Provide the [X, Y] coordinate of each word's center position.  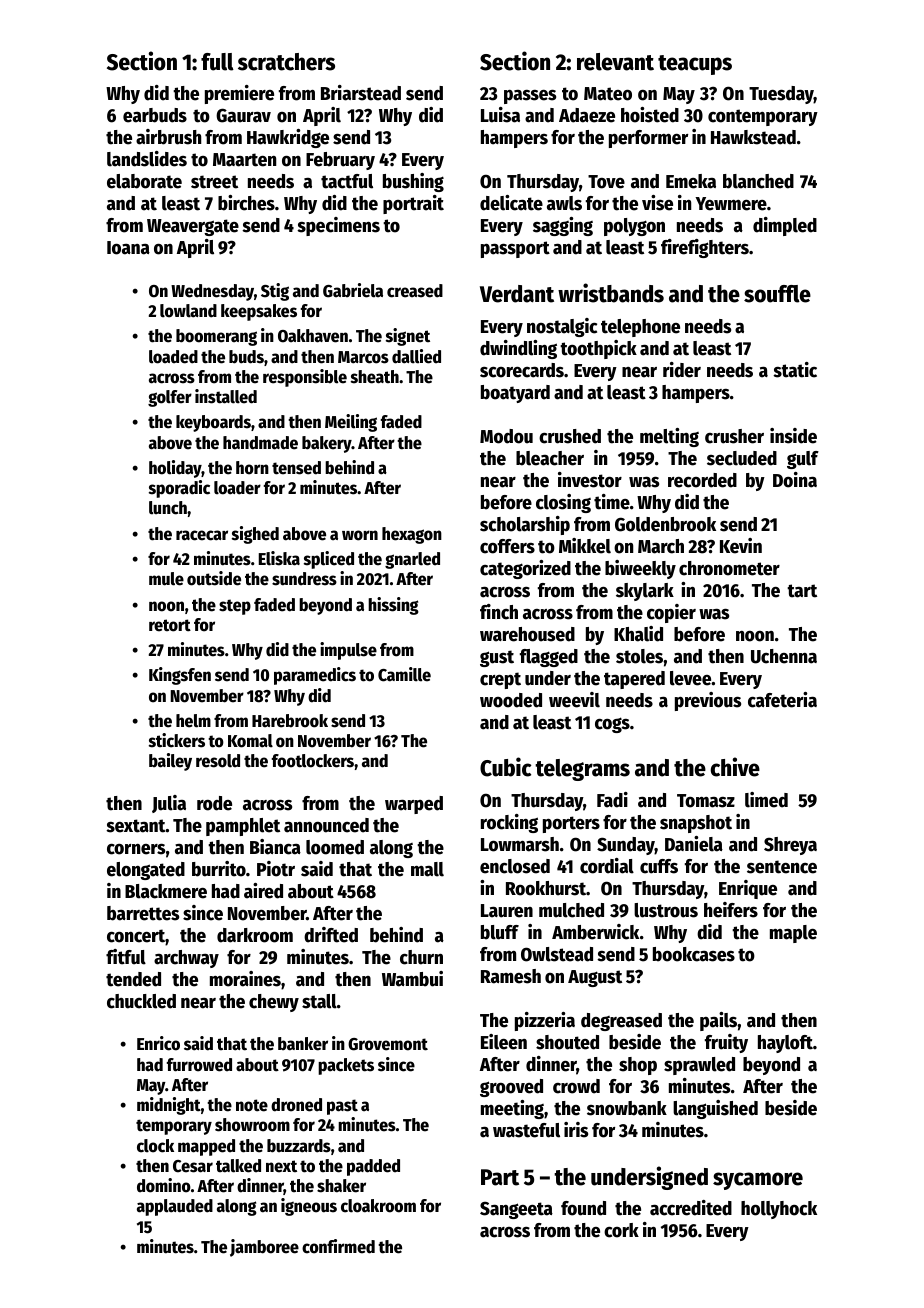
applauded [175, 1207]
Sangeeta [516, 1210]
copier [671, 613]
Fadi [612, 800]
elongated [146, 871]
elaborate [144, 181]
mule [166, 579]
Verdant [517, 294]
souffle [777, 294]
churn [421, 957]
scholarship [525, 525]
